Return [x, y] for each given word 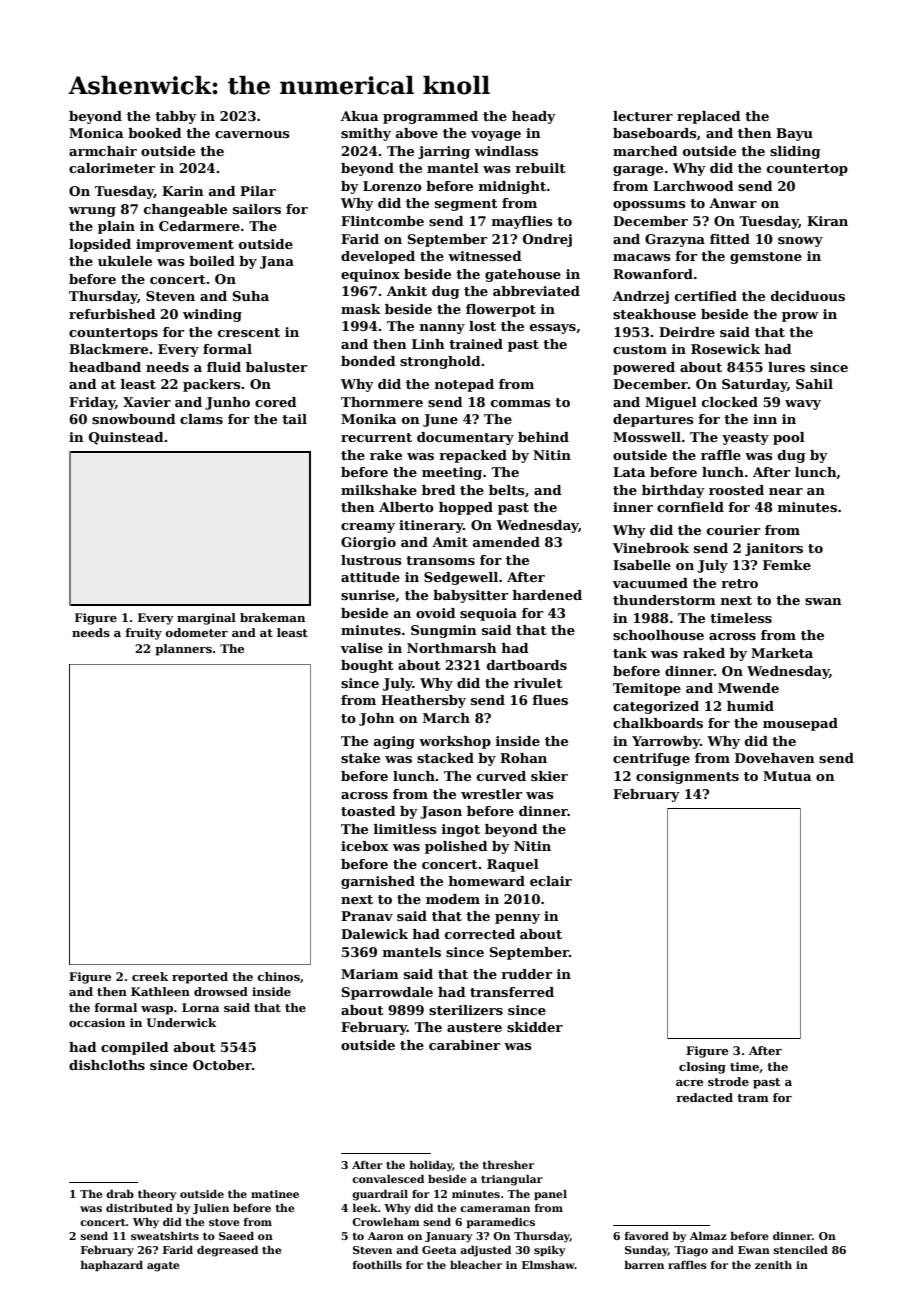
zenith [773, 1265]
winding [212, 315]
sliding [795, 152]
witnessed [485, 256]
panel [550, 1195]
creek [150, 976]
